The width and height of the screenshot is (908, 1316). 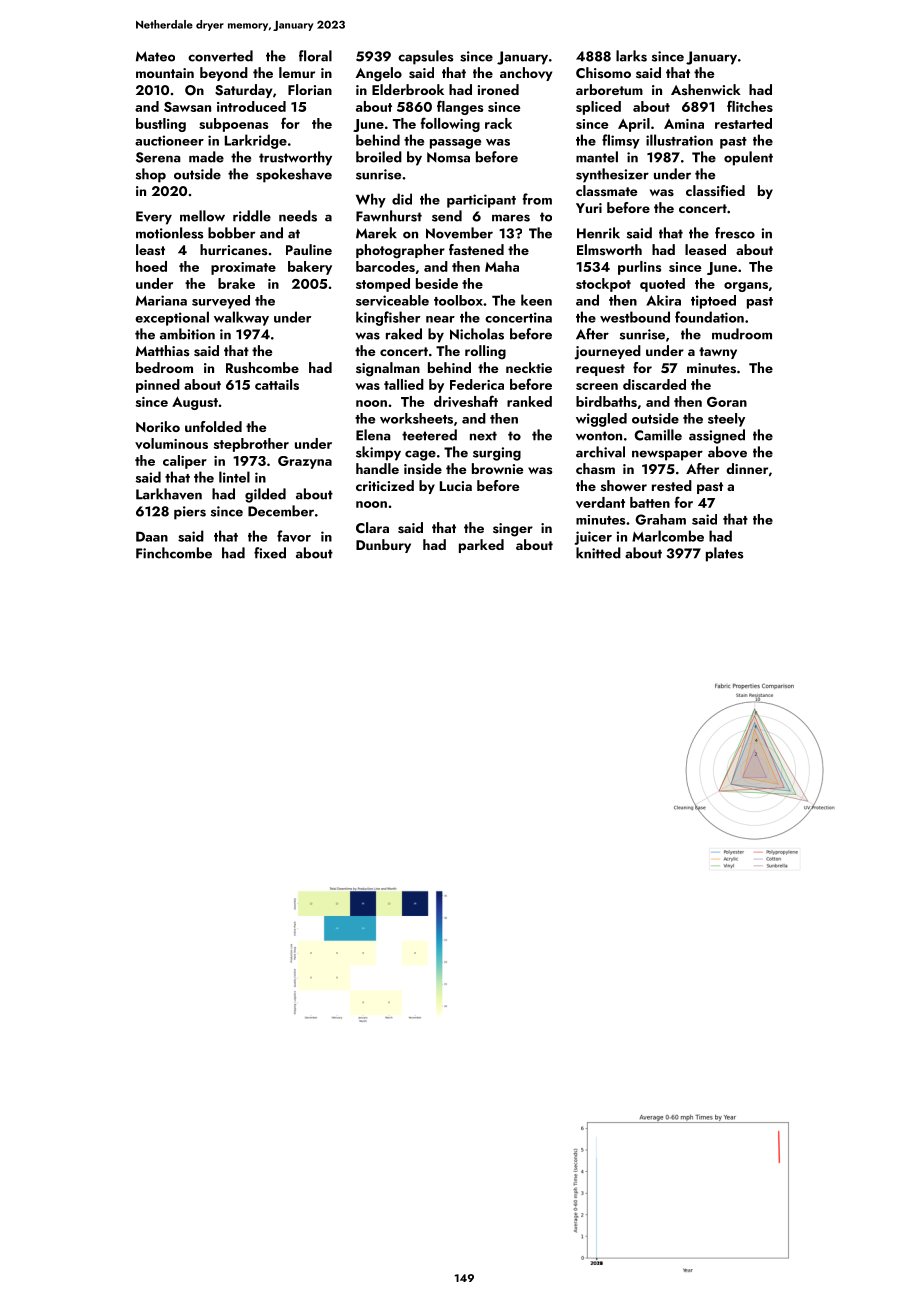 I want to click on larks, so click(x=631, y=56).
